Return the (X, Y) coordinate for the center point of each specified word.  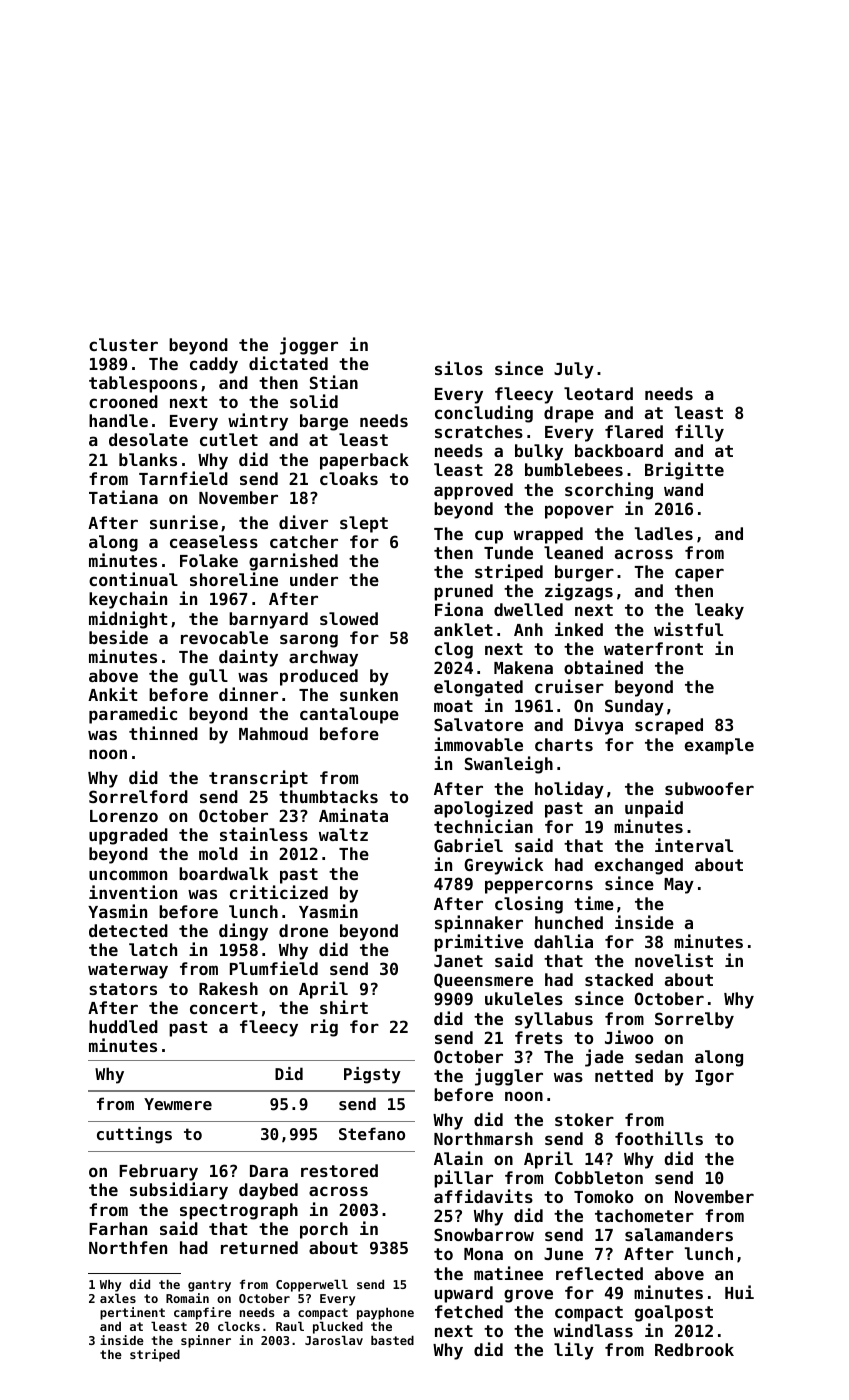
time (594, 903)
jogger (309, 346)
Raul (290, 1326)
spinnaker (479, 924)
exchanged (639, 866)
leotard (598, 393)
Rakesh (228, 988)
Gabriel (468, 845)
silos (459, 368)
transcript (258, 779)
